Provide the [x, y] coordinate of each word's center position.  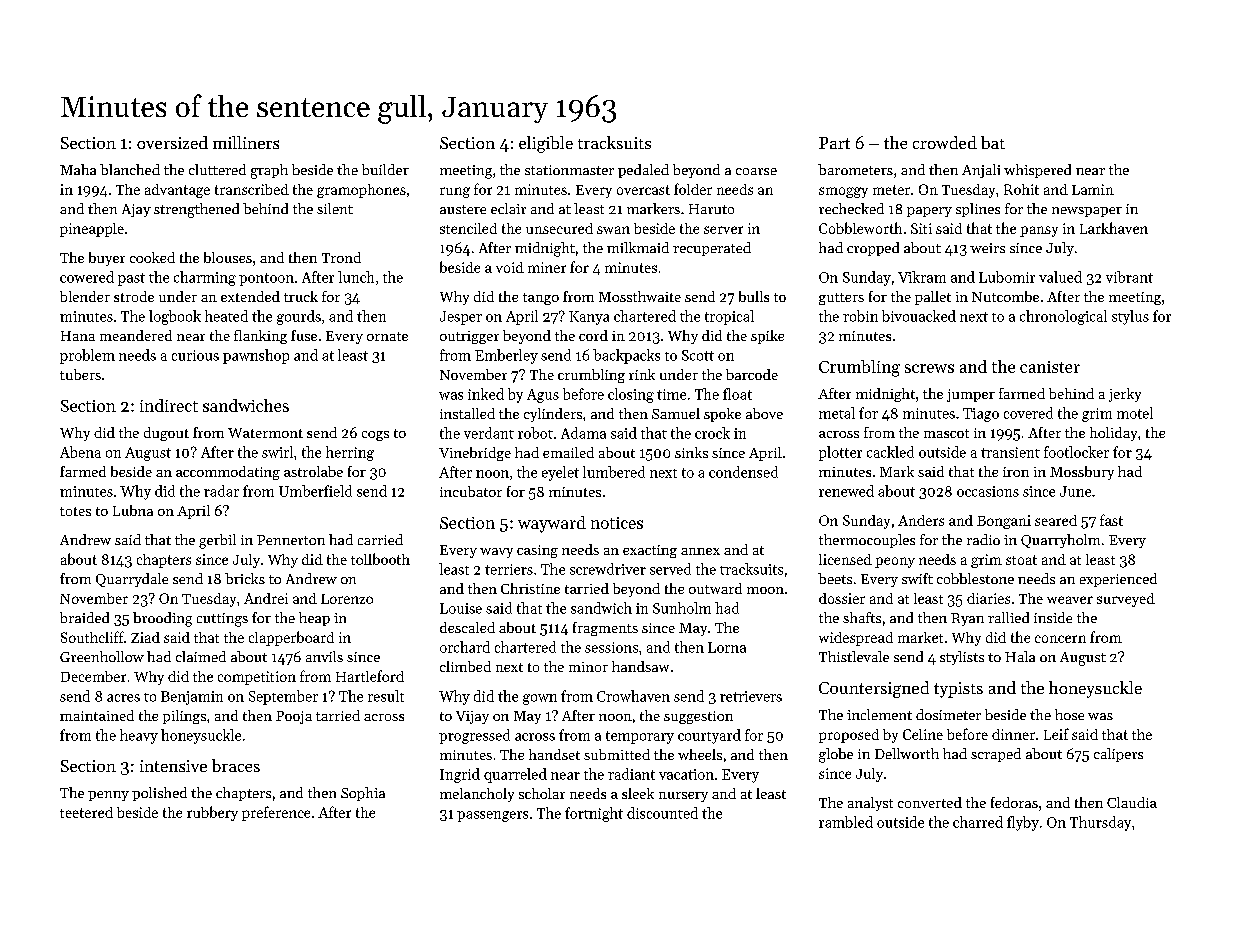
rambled [846, 822]
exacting [650, 551]
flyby [1023, 823]
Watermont [265, 433]
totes [75, 511]
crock [712, 433]
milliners [246, 142]
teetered [86, 812]
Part [834, 143]
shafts [862, 617]
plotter [840, 453]
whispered [1037, 171]
